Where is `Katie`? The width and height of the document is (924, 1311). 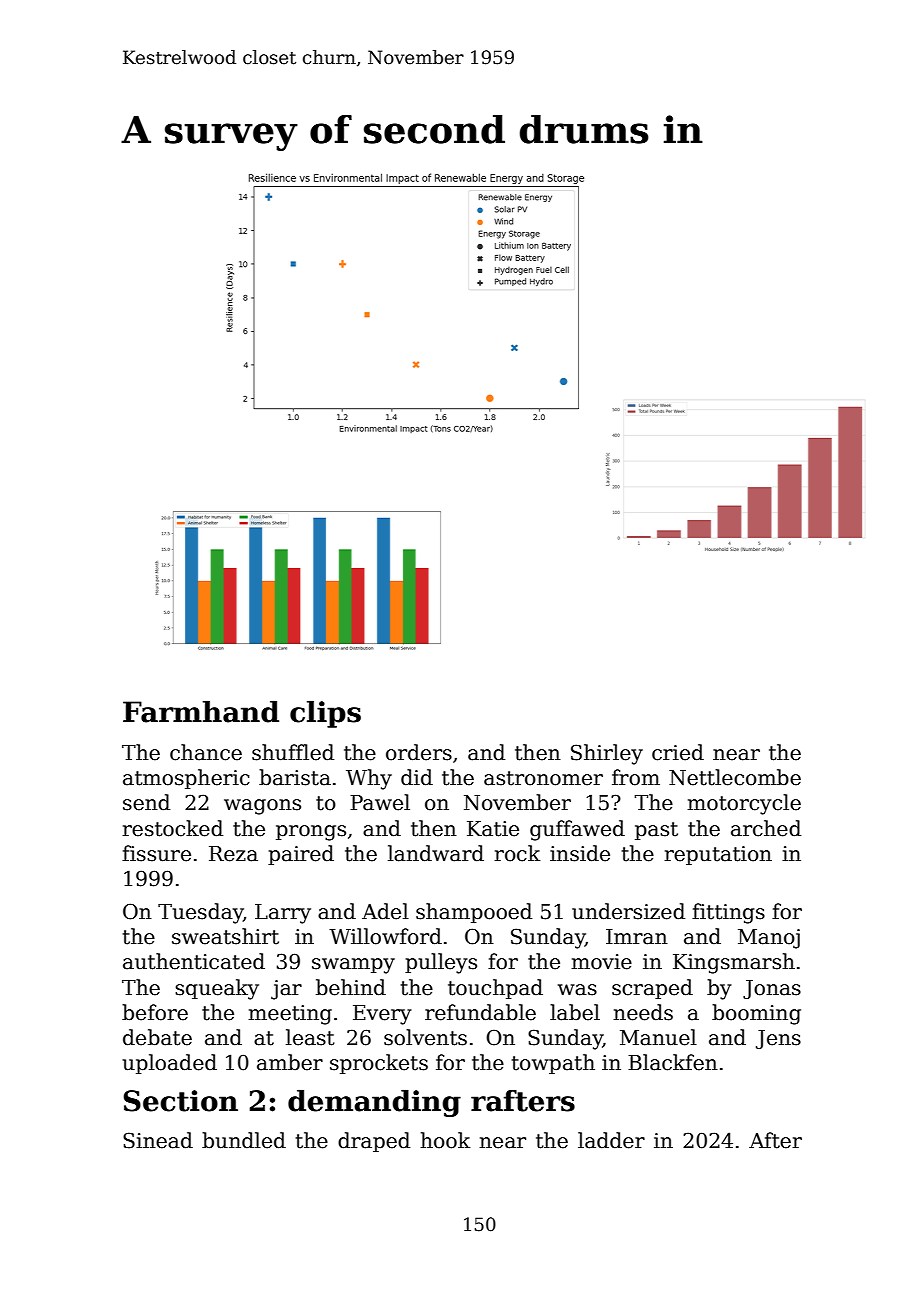 Katie is located at coordinates (493, 829).
